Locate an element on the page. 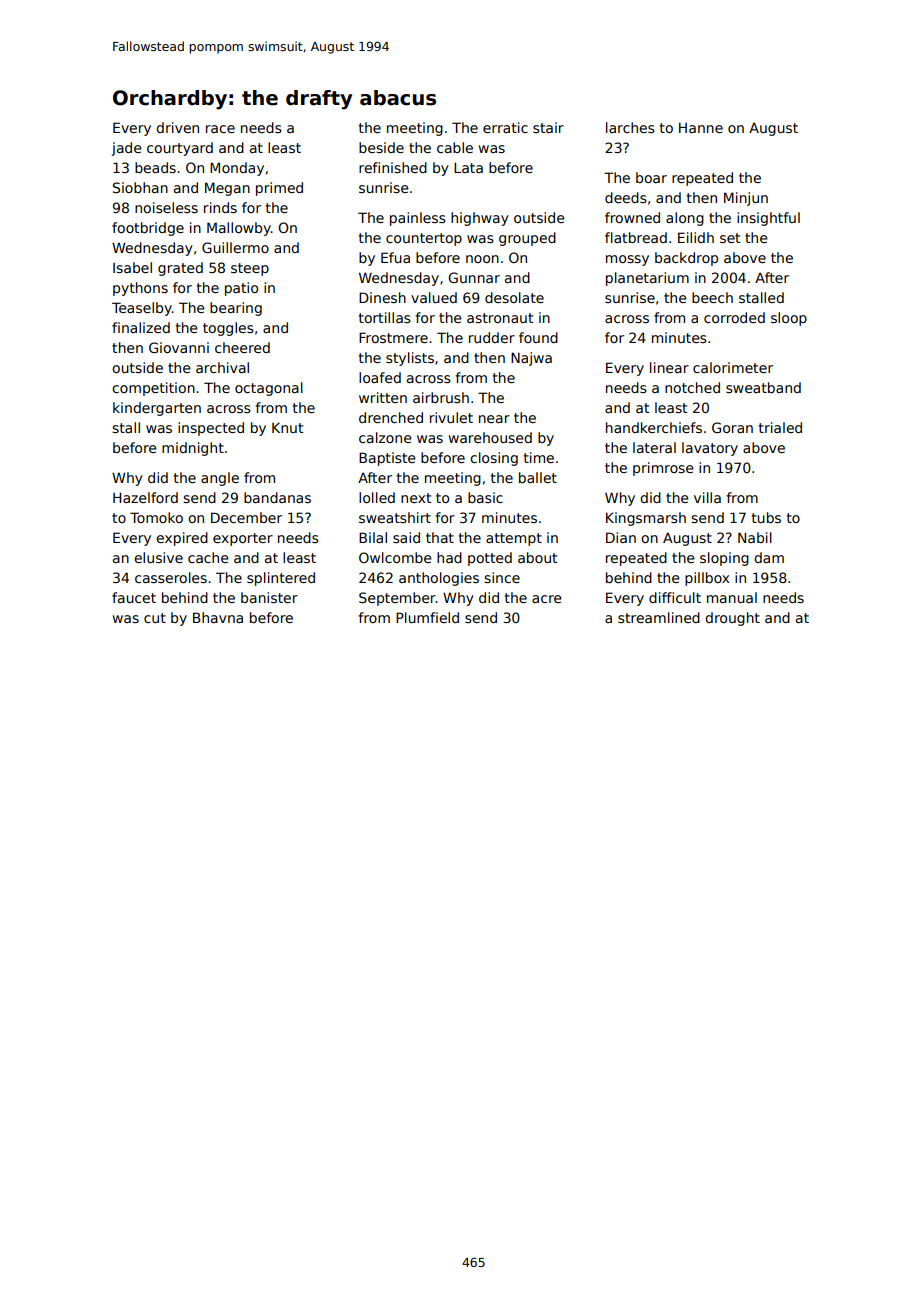 Image resolution: width=924 pixels, height=1308 pixels. Hanne is located at coordinates (701, 127).
